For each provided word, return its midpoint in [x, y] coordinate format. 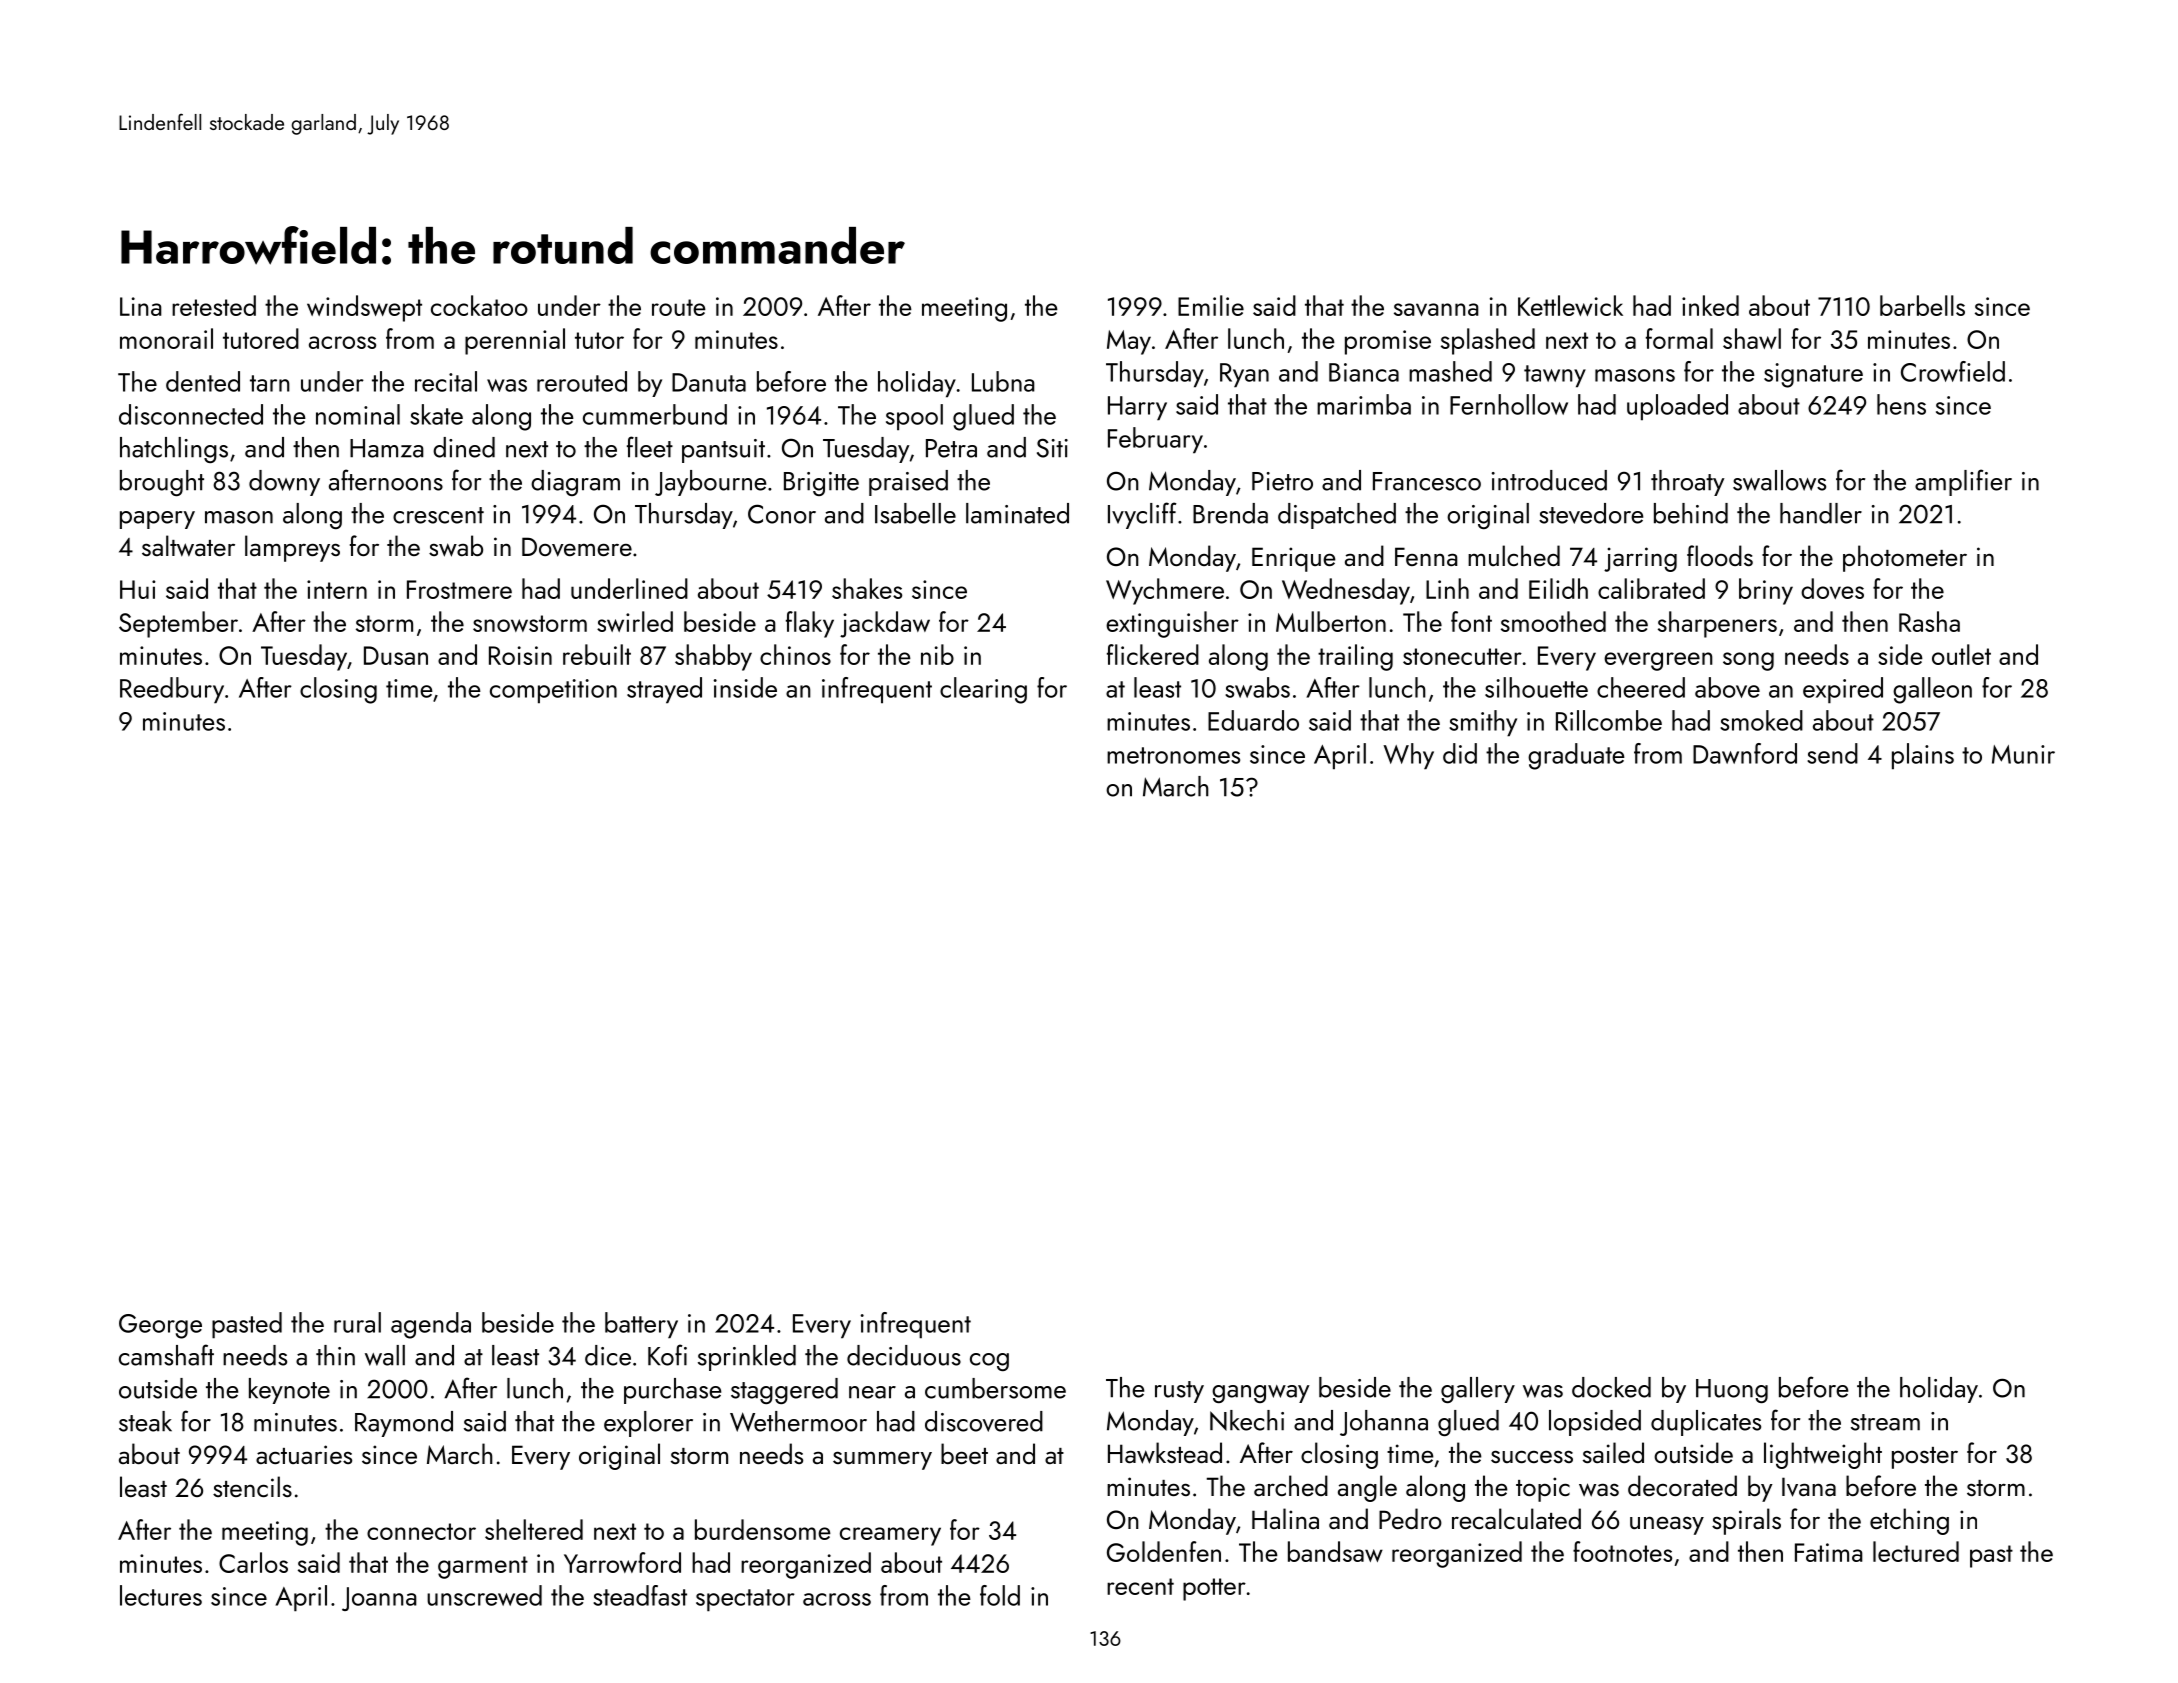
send [1832, 753]
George [160, 1326]
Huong [1732, 1391]
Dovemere [577, 547]
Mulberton [1331, 621]
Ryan [1244, 375]
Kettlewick [1570, 305]
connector [421, 1531]
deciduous [904, 1355]
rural [357, 1322]
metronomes [1173, 755]
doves [1832, 588]
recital [446, 381]
